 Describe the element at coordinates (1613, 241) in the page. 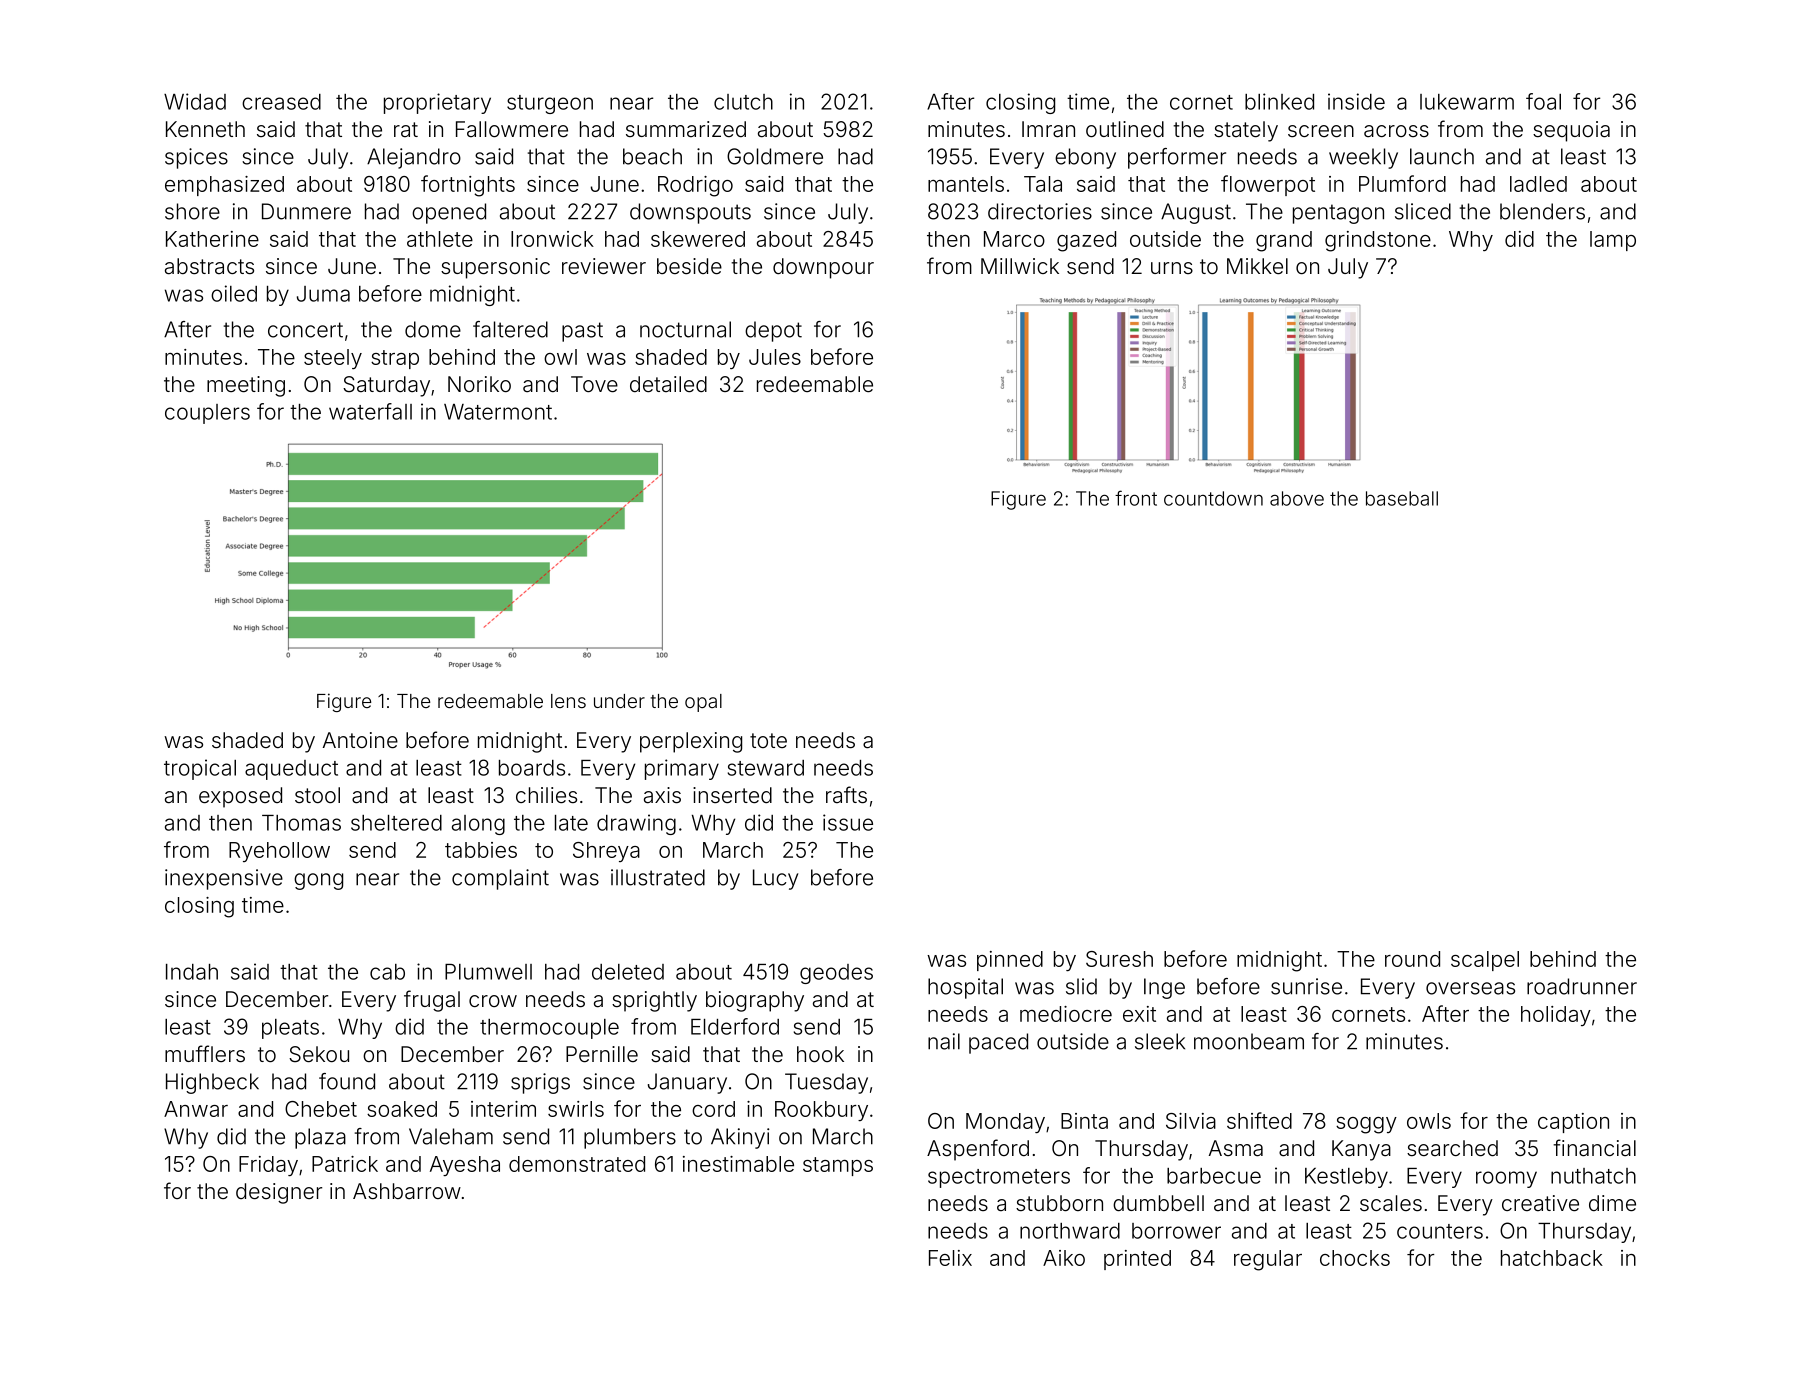

I see `lamp` at that location.
